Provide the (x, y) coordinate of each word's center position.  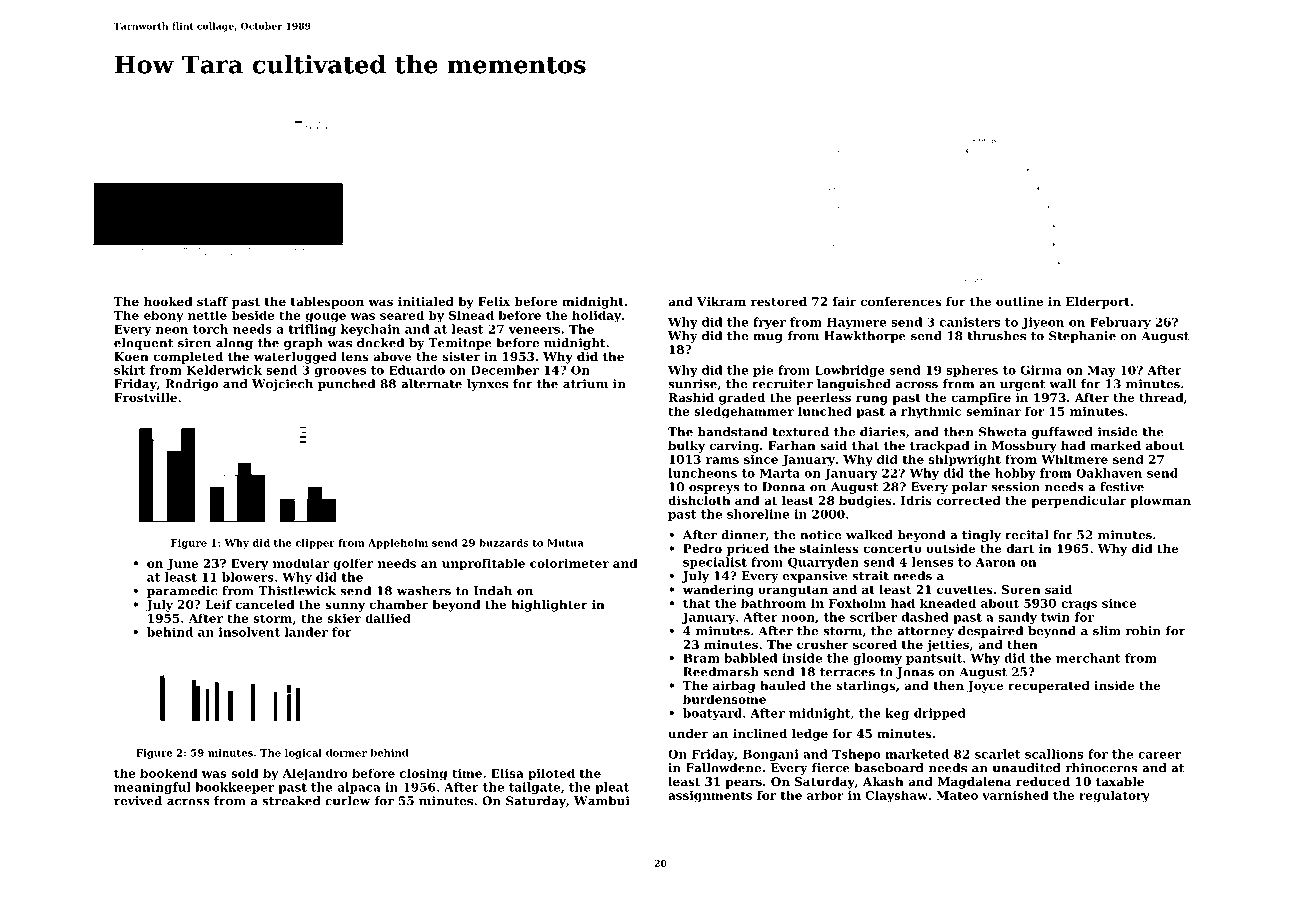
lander (306, 632)
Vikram (721, 301)
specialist (715, 563)
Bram (701, 658)
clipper (315, 544)
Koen (131, 356)
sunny (345, 607)
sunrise (692, 384)
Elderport (1098, 303)
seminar (993, 411)
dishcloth (699, 500)
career (1159, 755)
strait (871, 576)
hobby (1015, 474)
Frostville (145, 397)
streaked (292, 801)
